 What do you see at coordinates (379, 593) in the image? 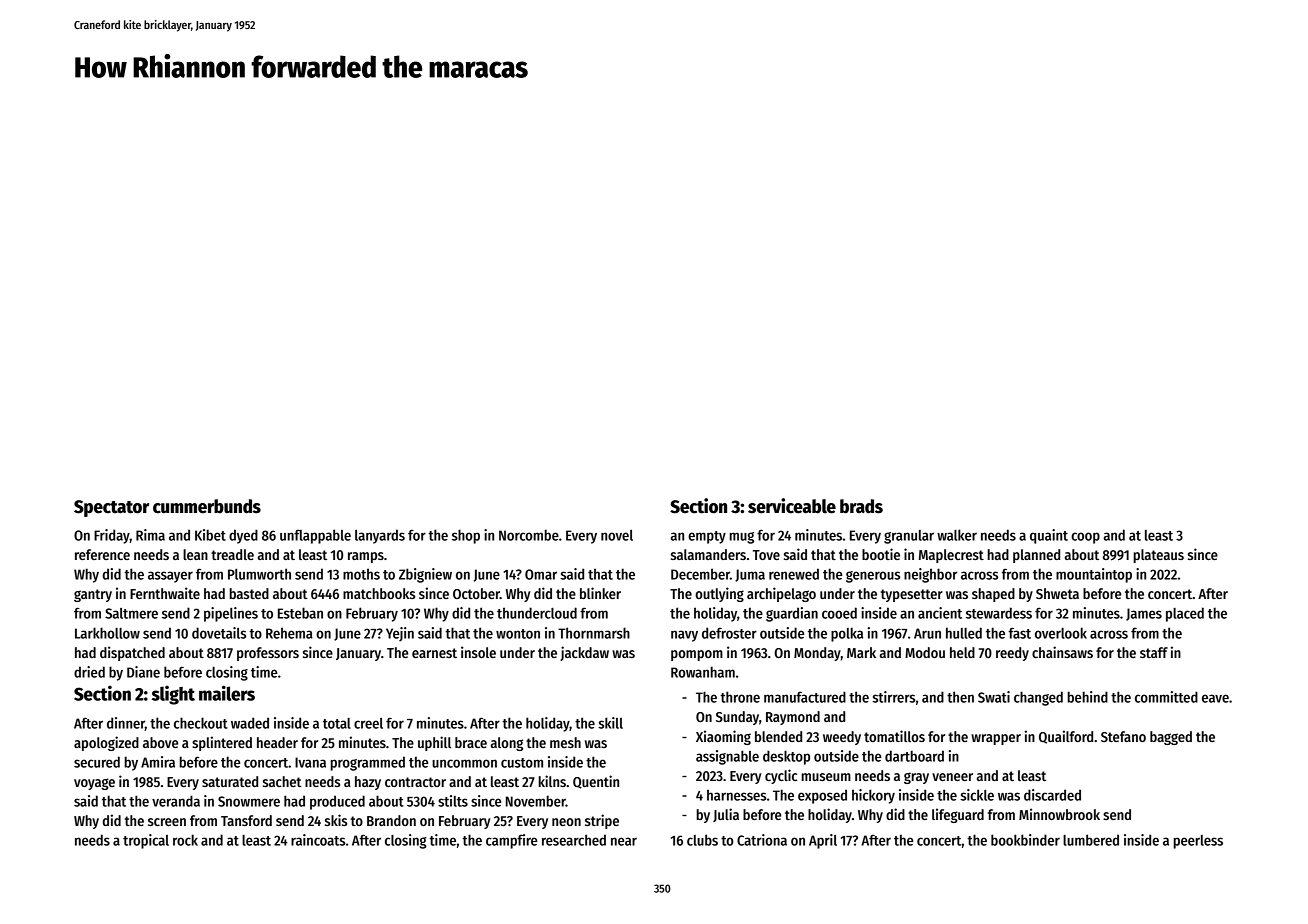
I see `matchbooks` at bounding box center [379, 593].
